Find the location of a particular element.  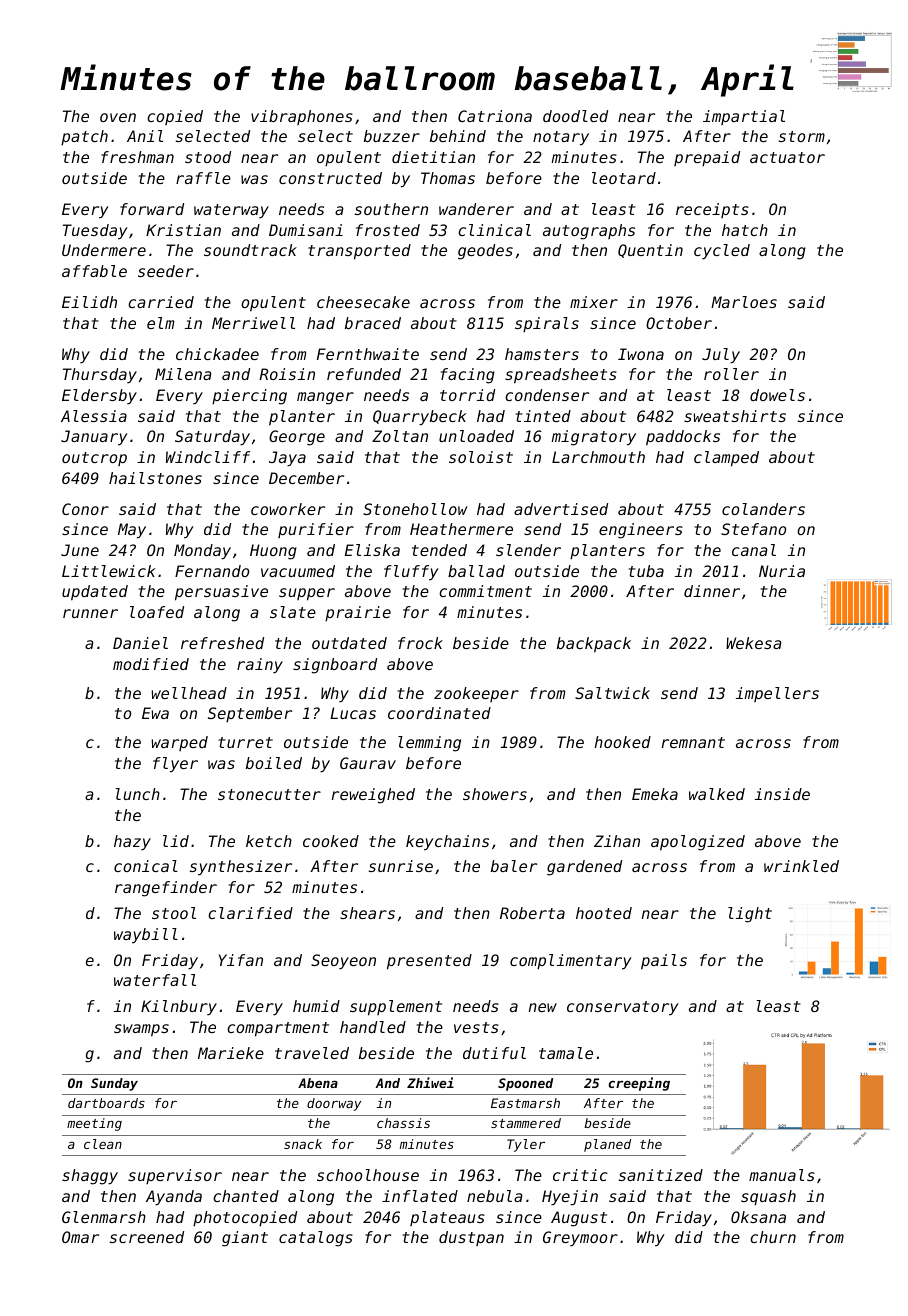

facing is located at coordinates (468, 376).
